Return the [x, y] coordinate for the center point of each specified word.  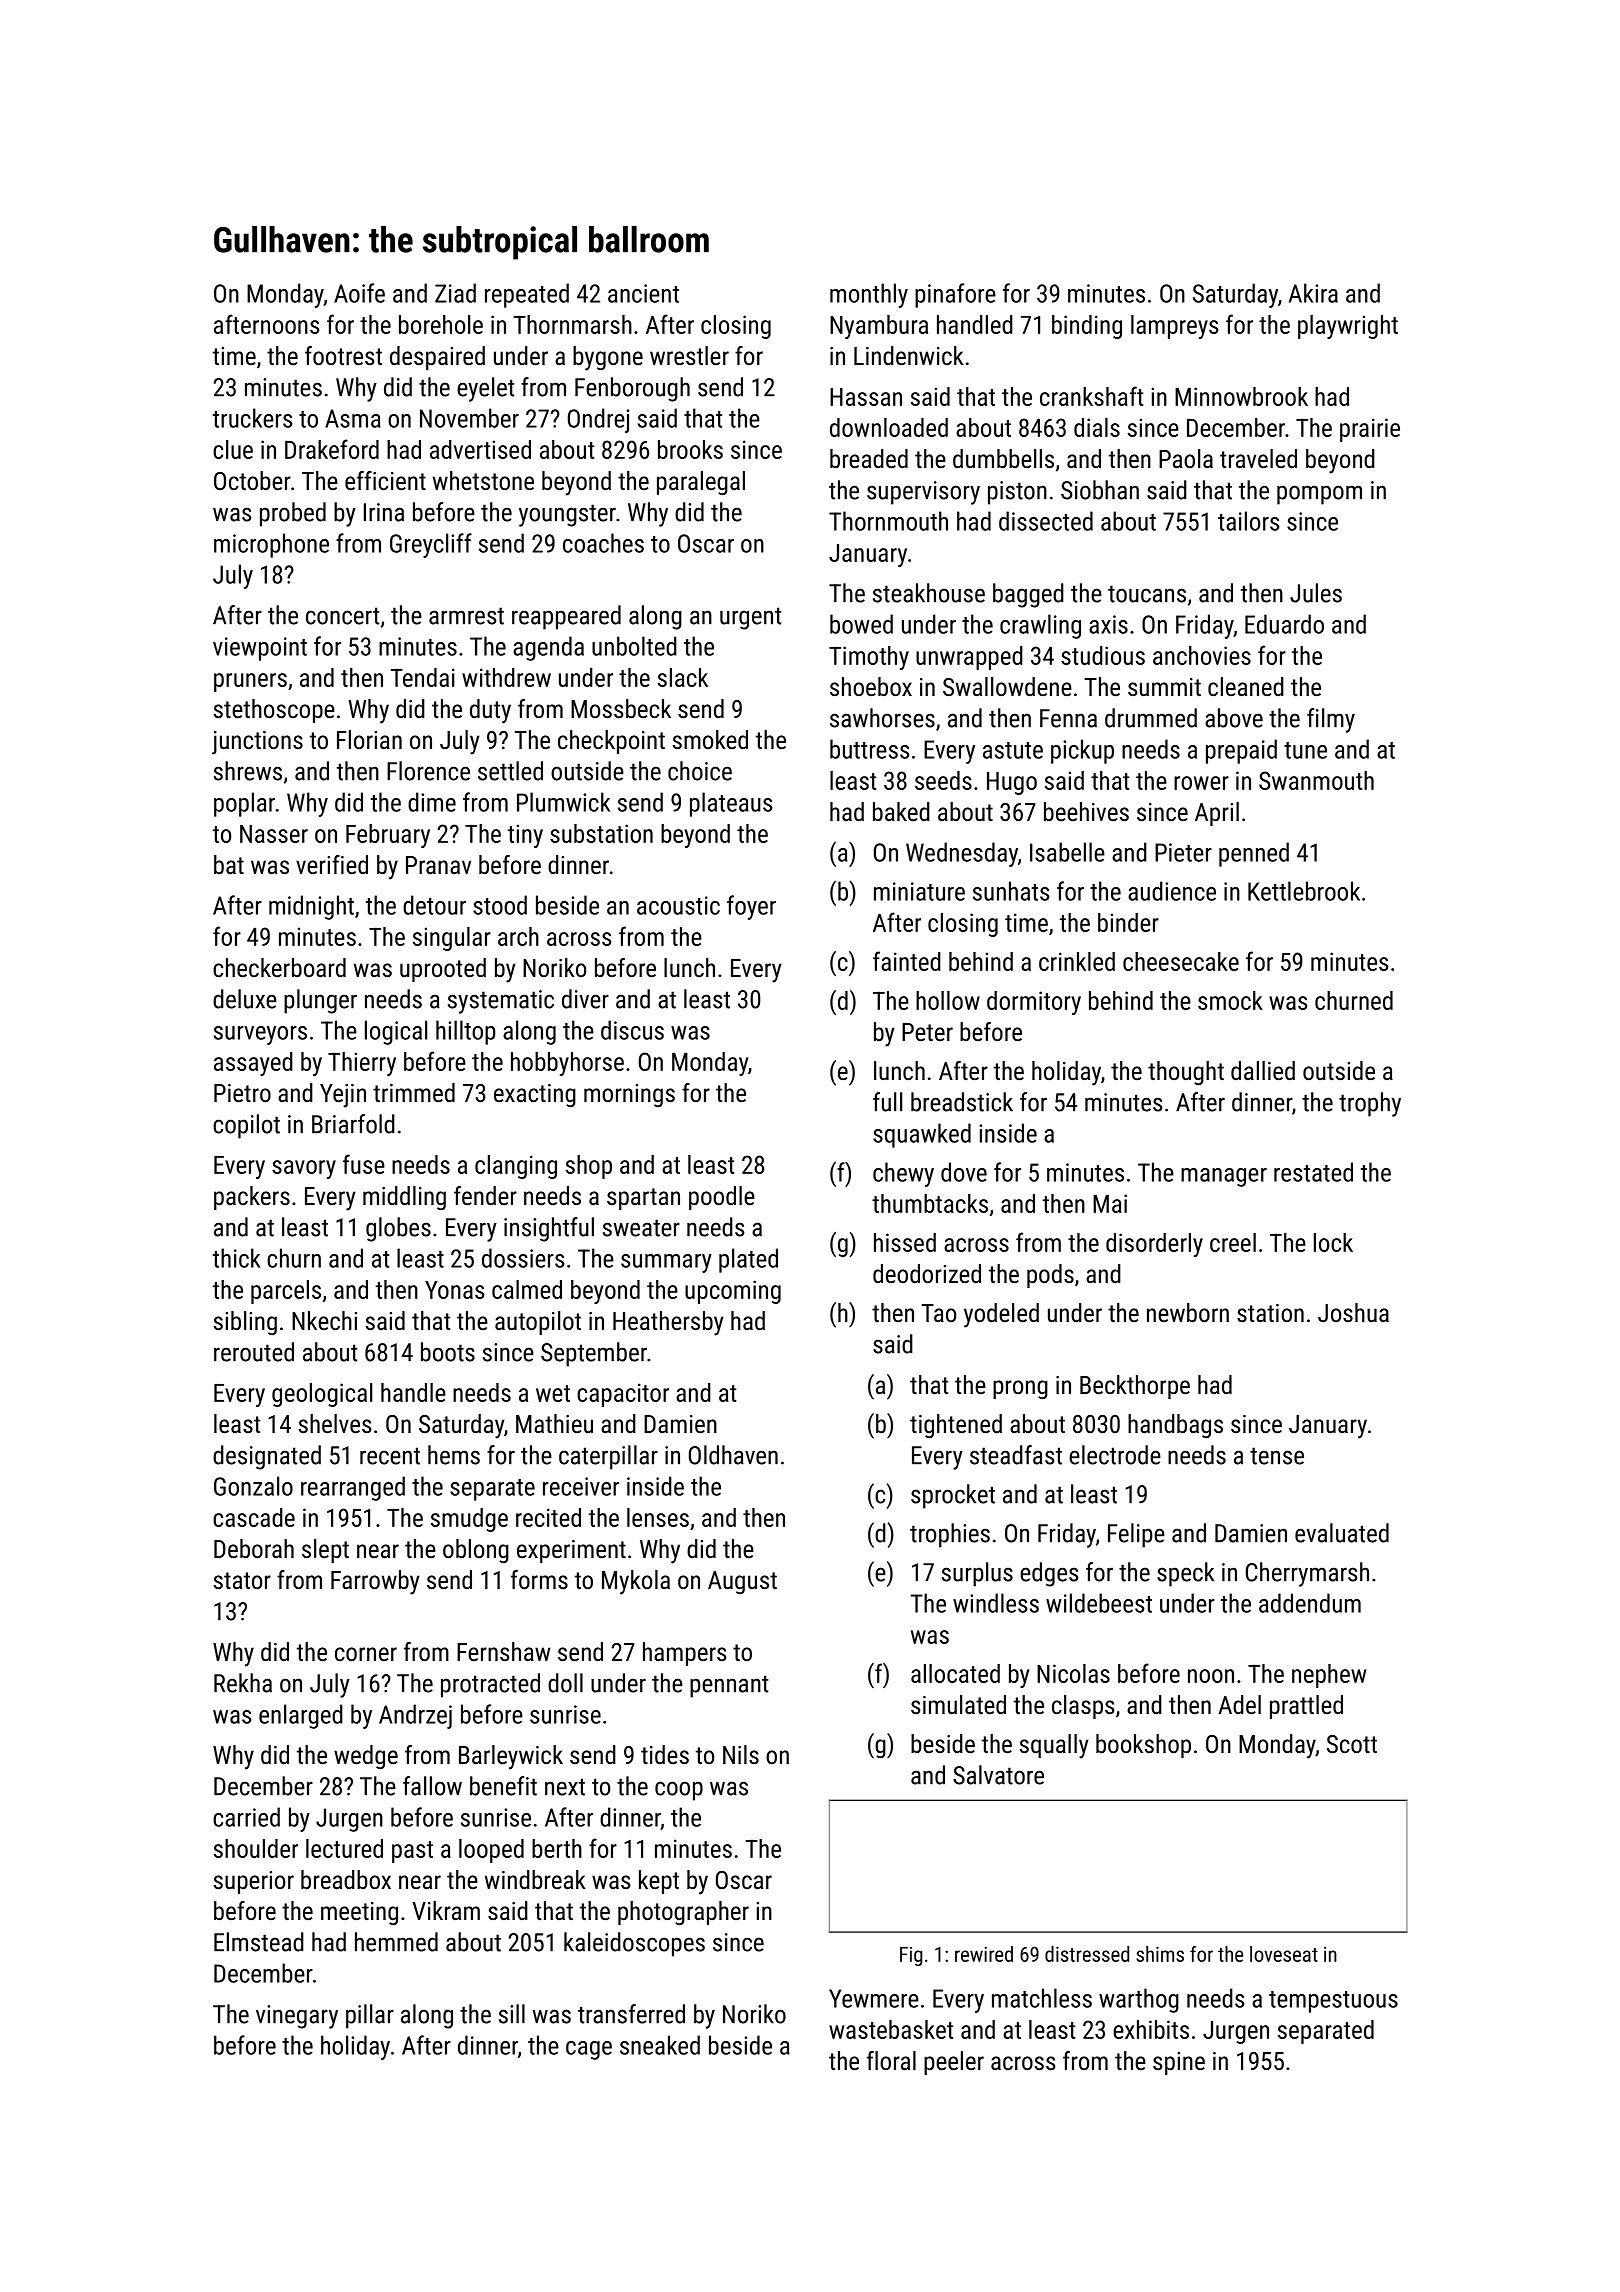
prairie [1370, 430]
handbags [1175, 1426]
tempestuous [1333, 2002]
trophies [950, 1535]
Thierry [362, 1064]
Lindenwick [909, 355]
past [412, 1852]
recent [390, 1456]
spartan [643, 1199]
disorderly [1154, 1245]
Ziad [455, 293]
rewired [984, 1954]
